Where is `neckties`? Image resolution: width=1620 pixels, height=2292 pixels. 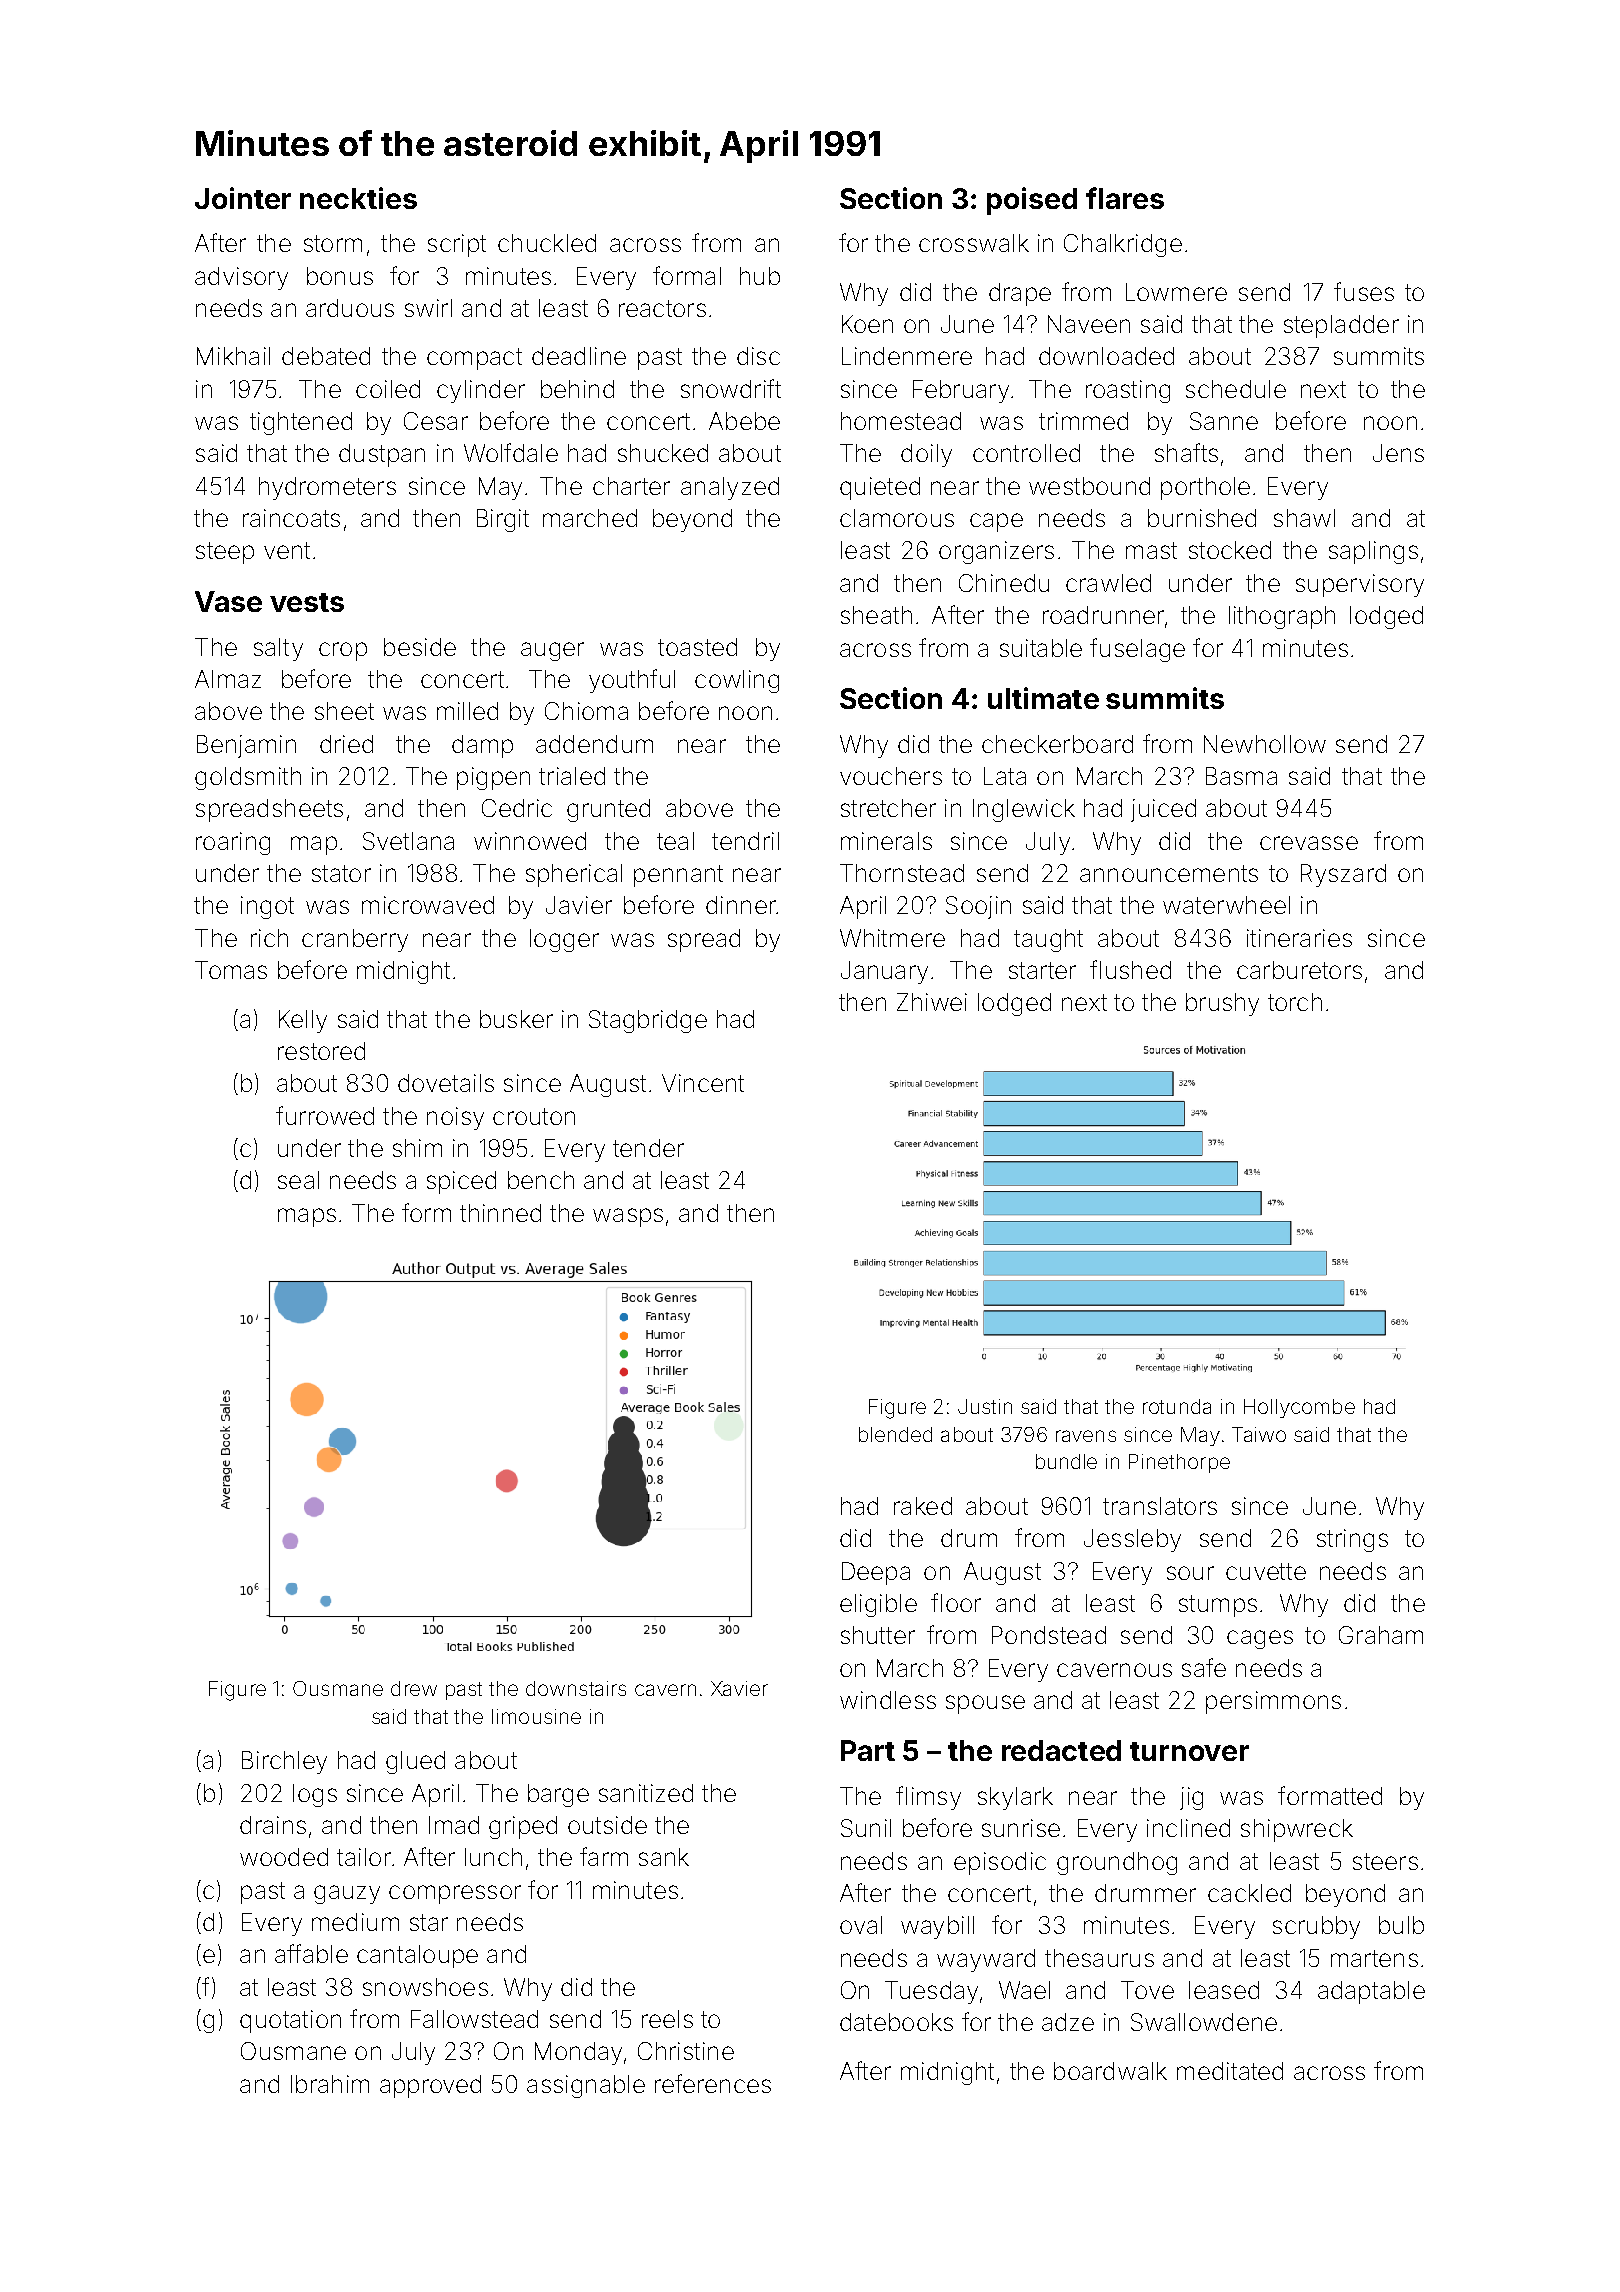 neckties is located at coordinates (358, 198).
